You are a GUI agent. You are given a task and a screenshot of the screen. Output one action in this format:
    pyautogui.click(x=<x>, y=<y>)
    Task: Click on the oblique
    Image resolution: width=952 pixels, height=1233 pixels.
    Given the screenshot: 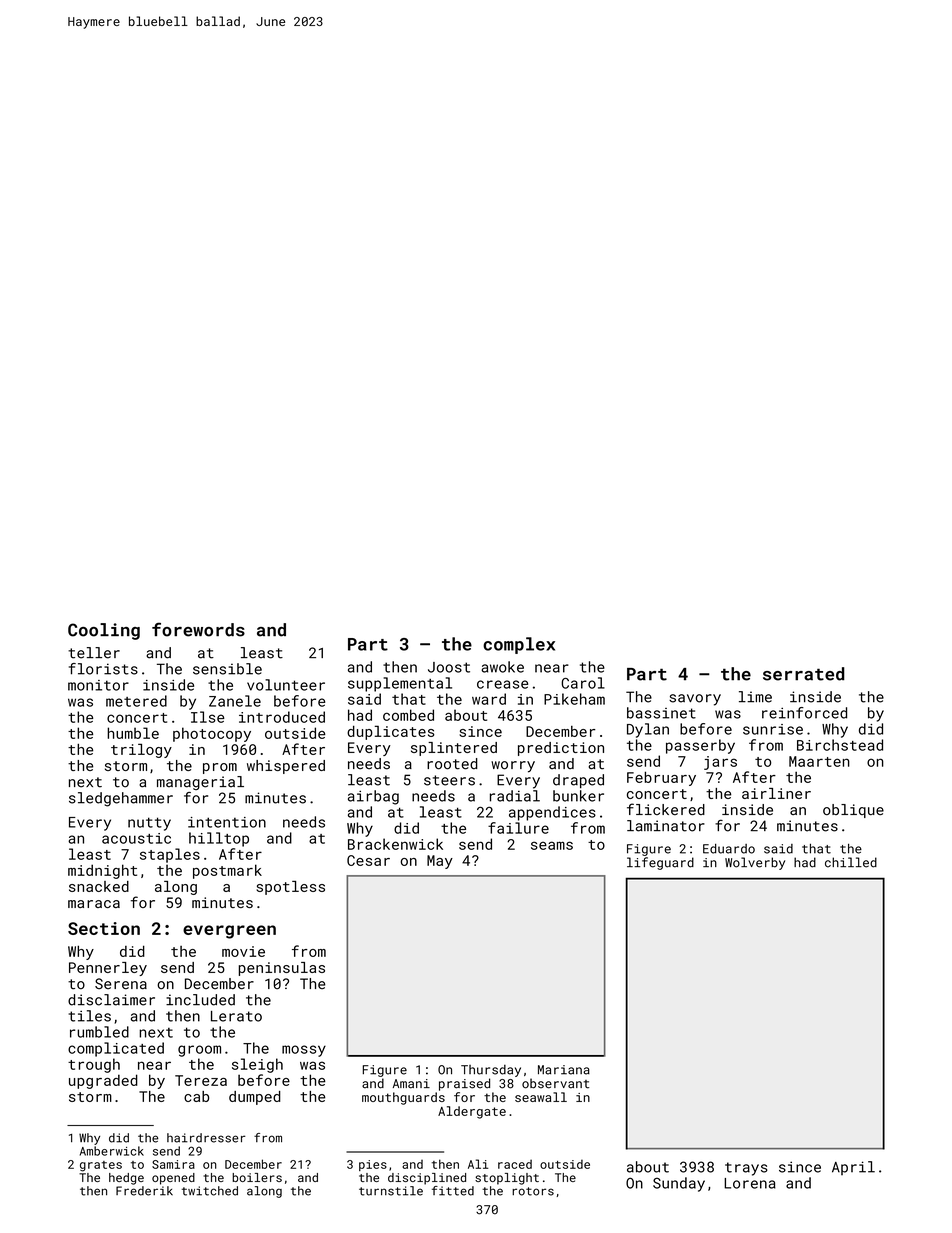 What is the action you would take?
    pyautogui.click(x=853, y=811)
